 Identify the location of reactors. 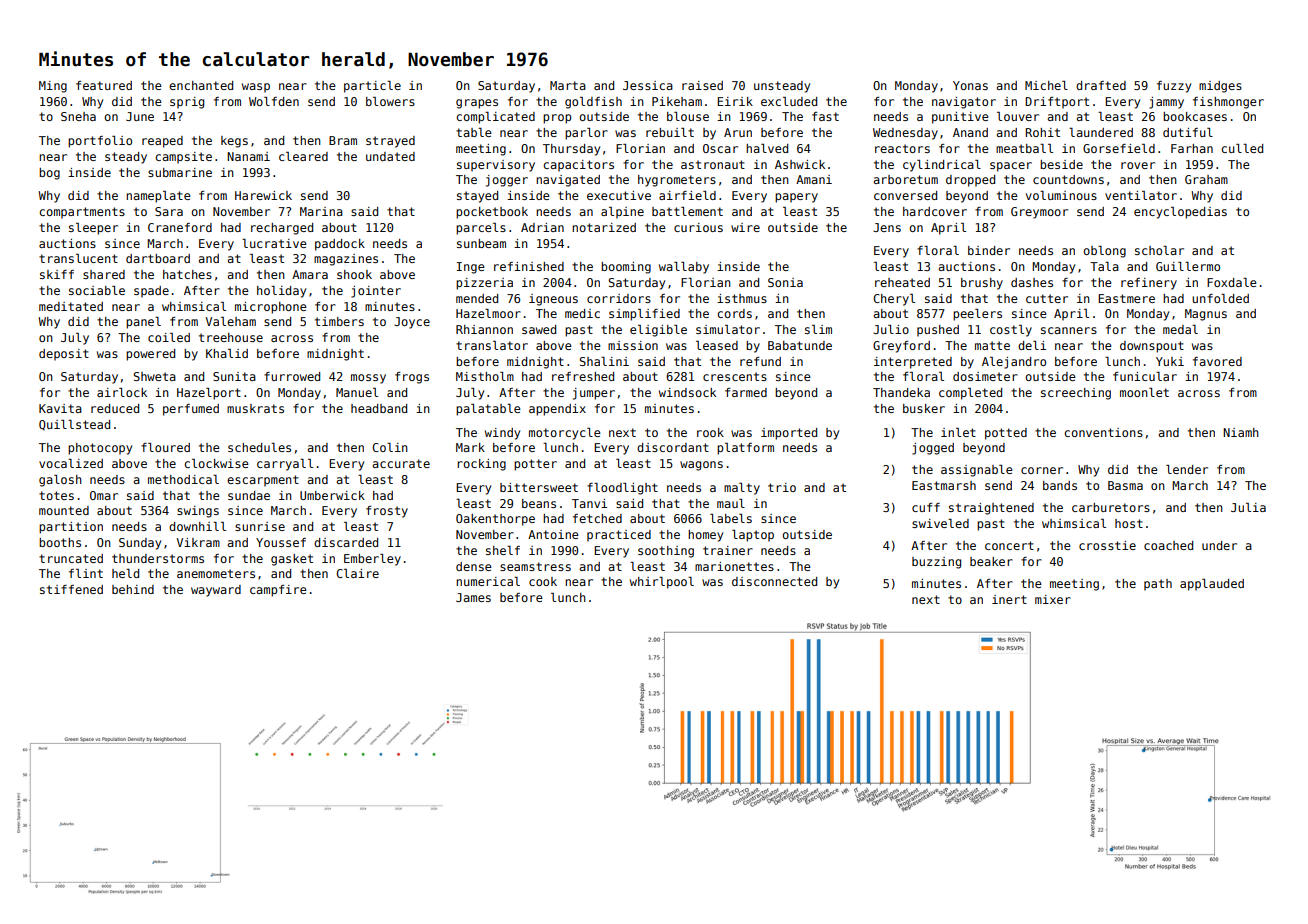
(902, 148).
